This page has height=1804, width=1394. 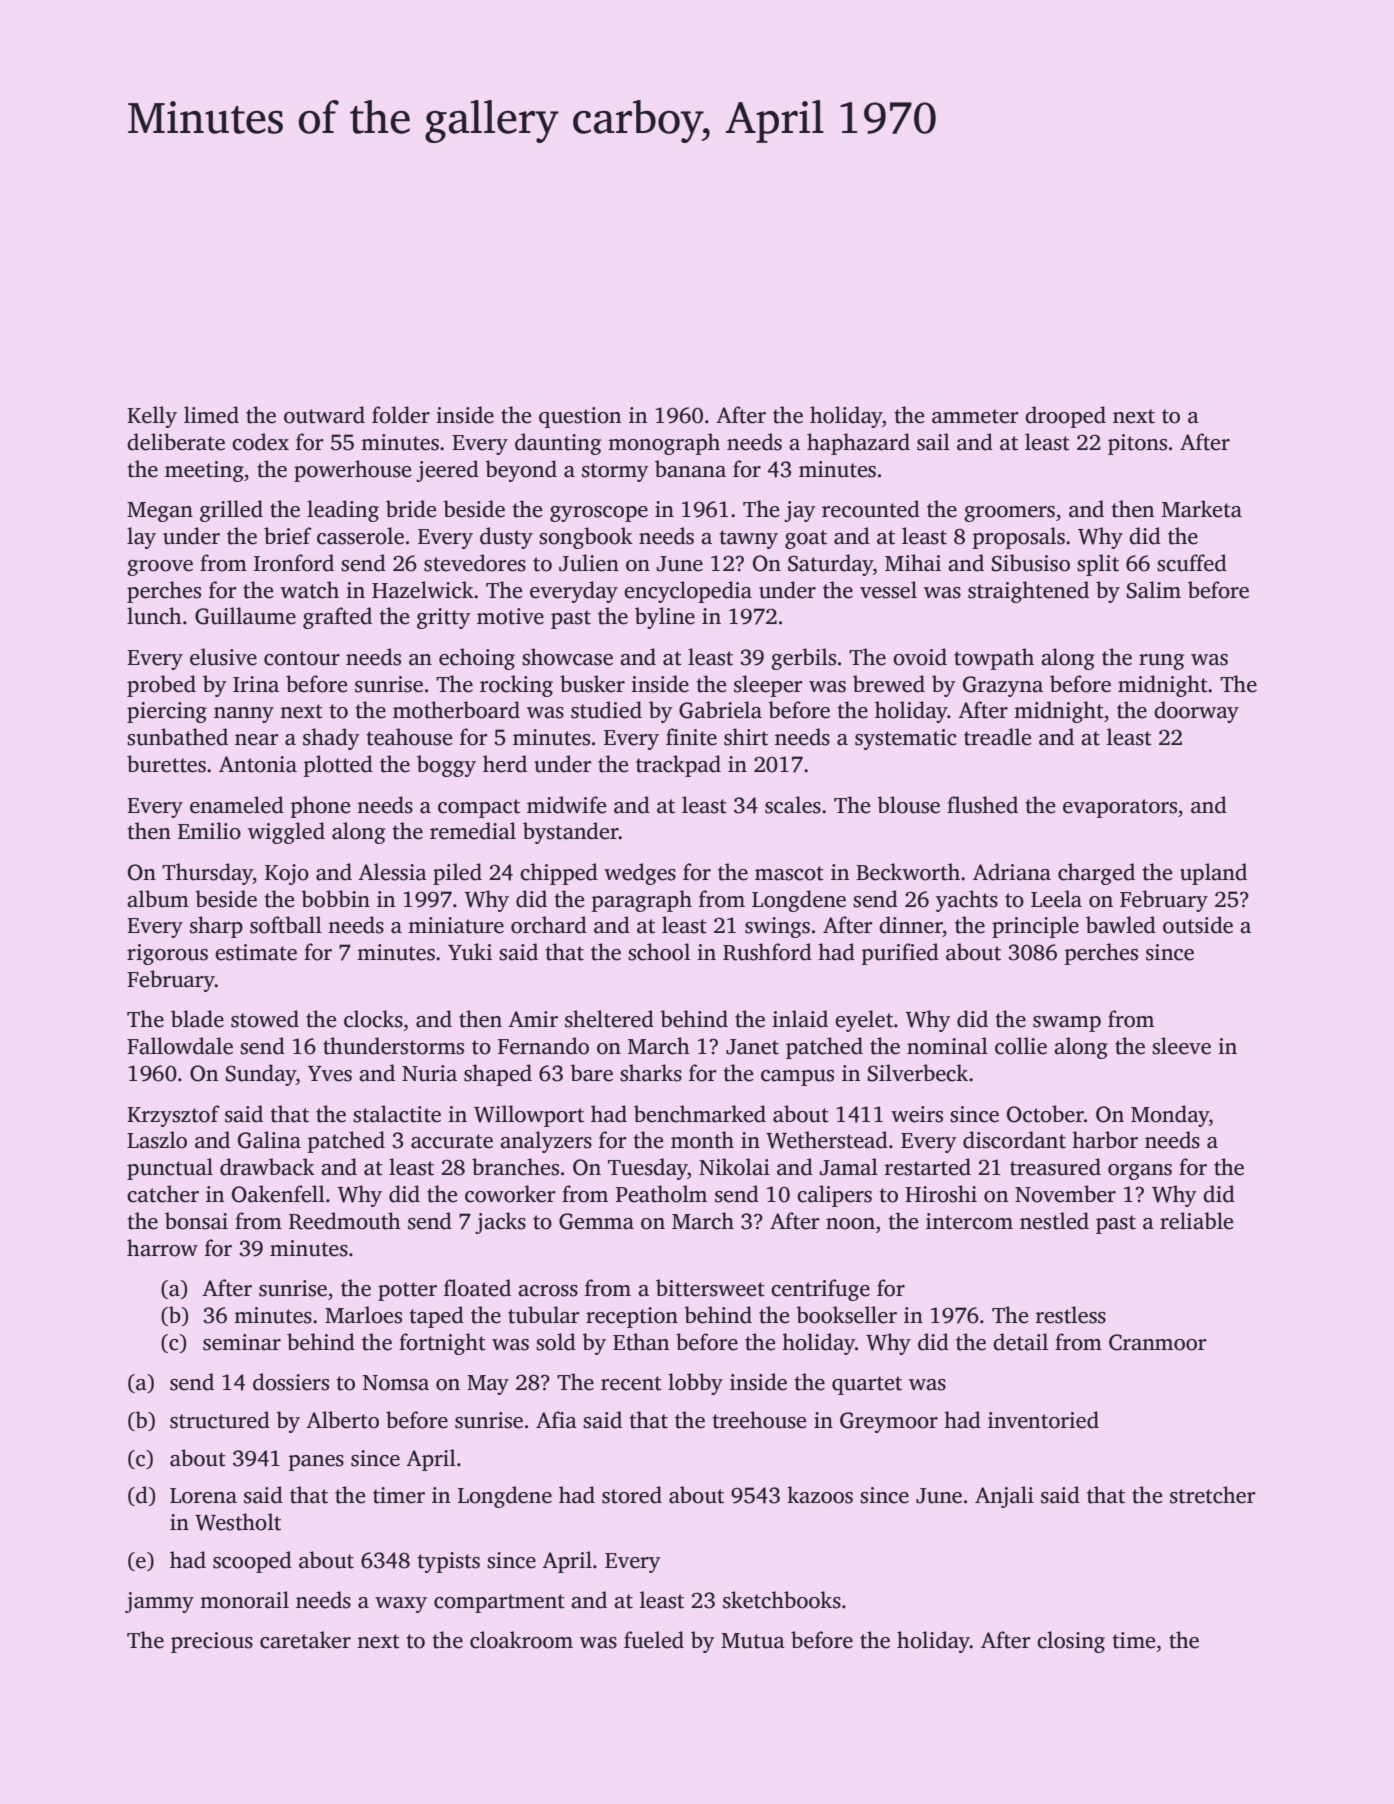 I want to click on precious, so click(x=212, y=1642).
